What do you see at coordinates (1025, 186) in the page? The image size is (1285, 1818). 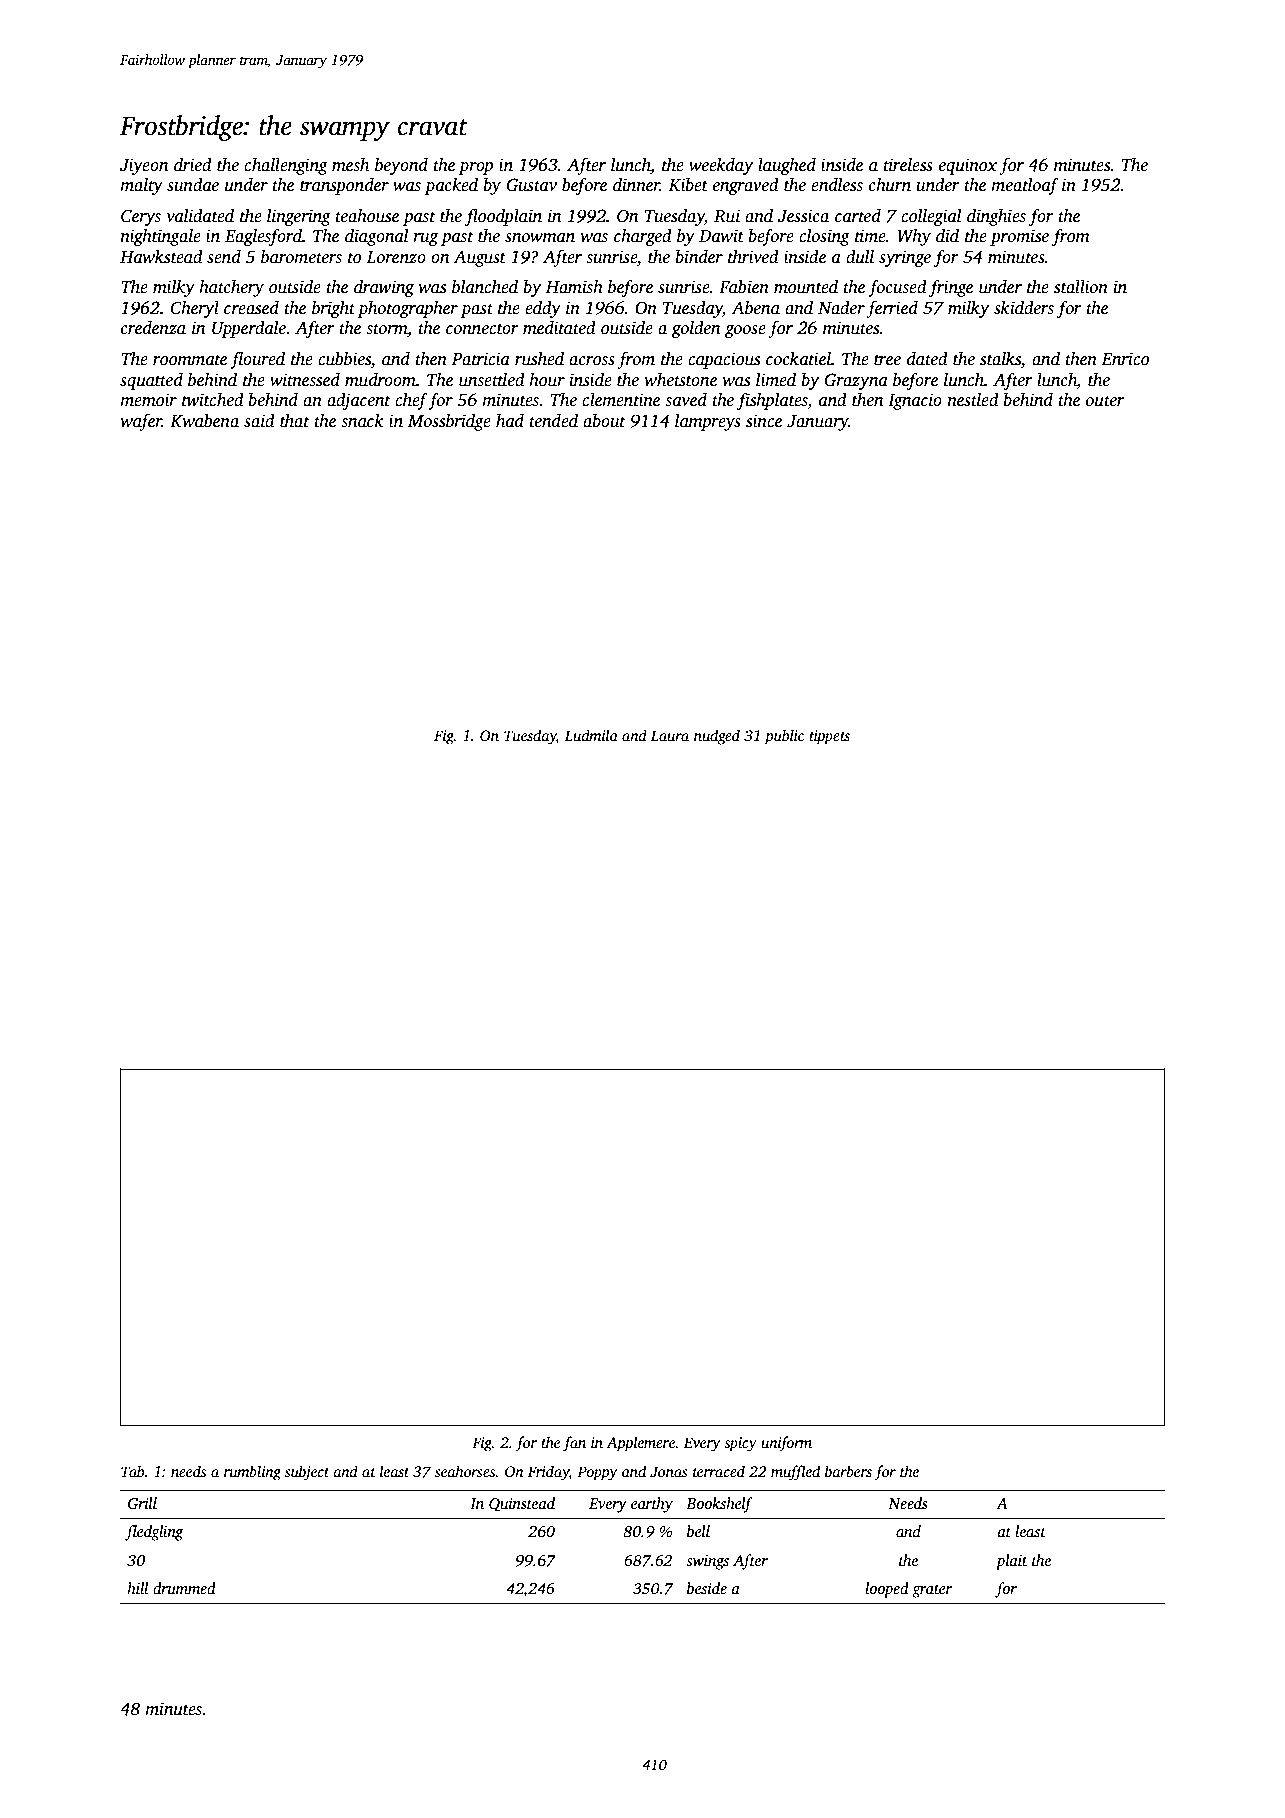 I see `meatloaf` at bounding box center [1025, 186].
